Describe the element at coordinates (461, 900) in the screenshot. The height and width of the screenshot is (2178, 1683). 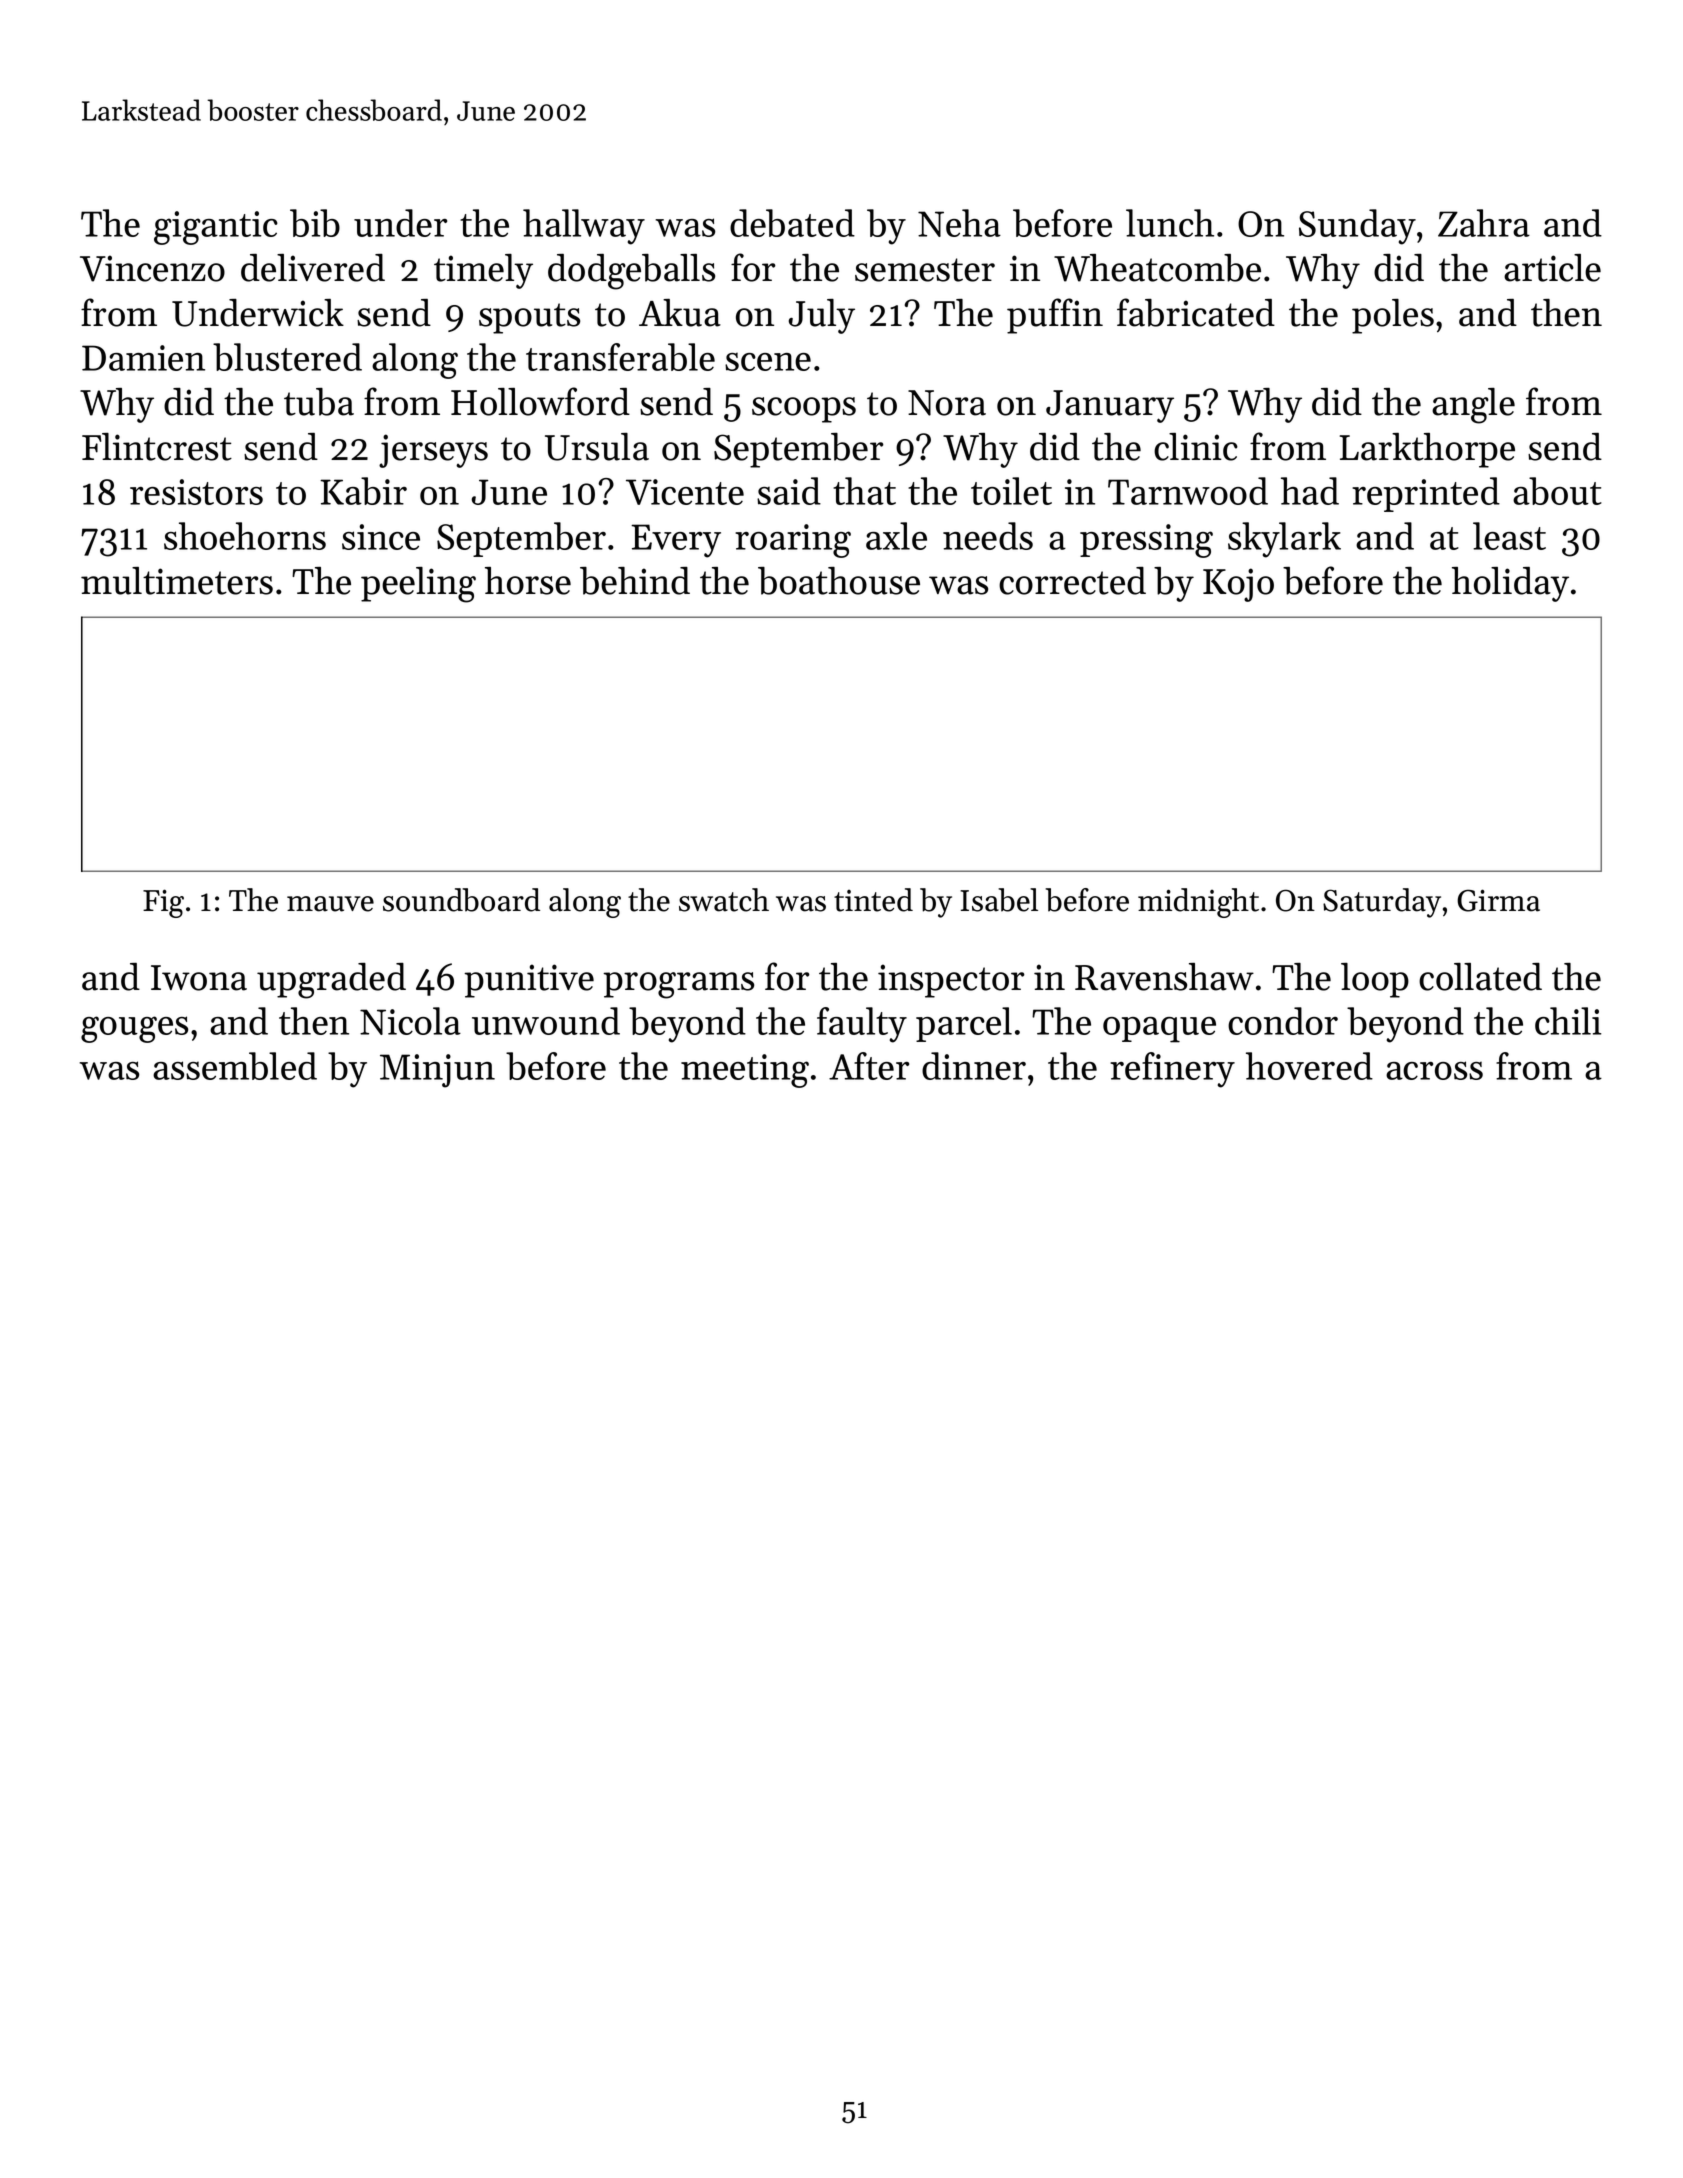
I see `soundboard` at that location.
